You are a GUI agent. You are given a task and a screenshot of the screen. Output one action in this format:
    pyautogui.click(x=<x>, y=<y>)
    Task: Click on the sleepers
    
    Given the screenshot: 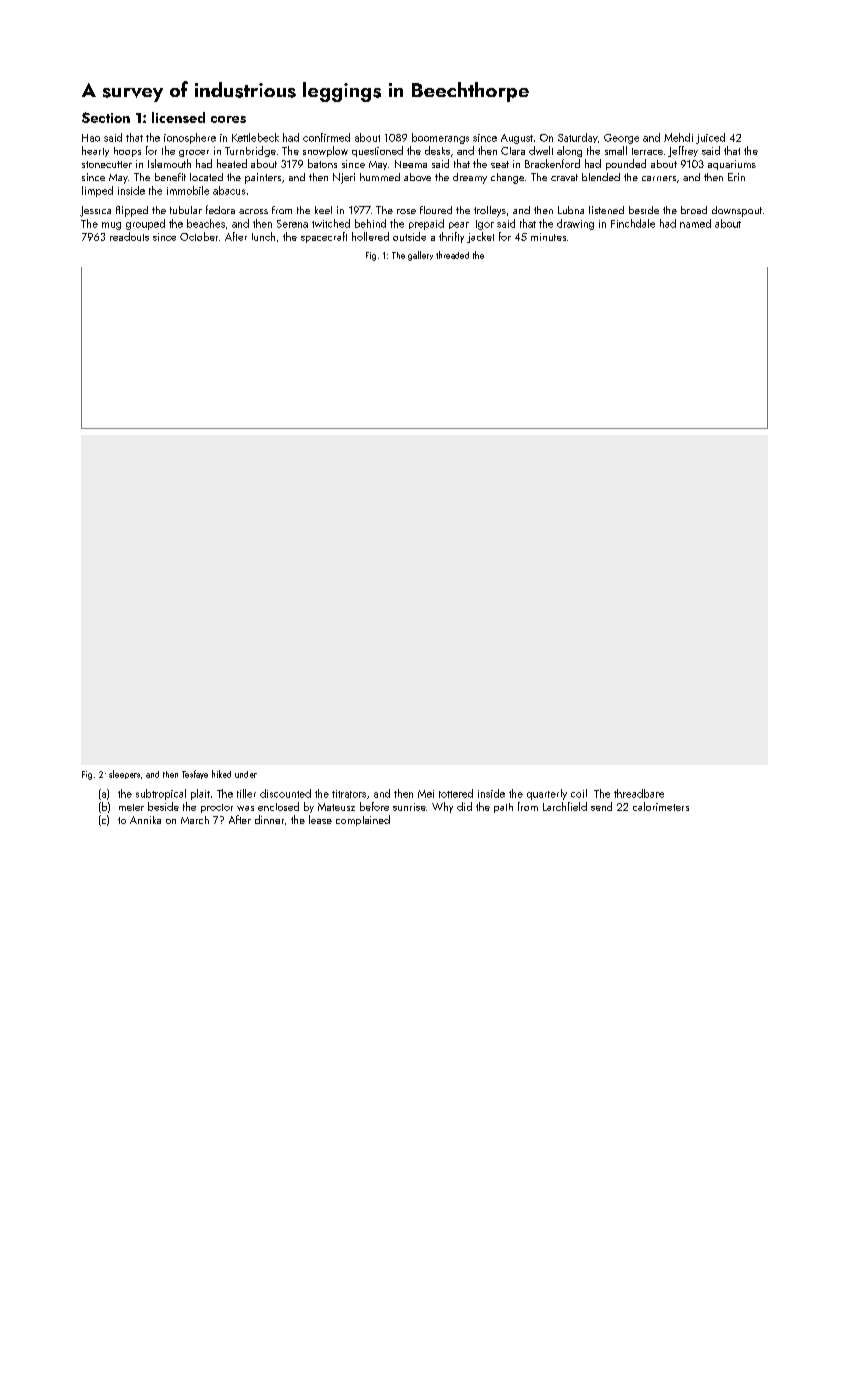 What is the action you would take?
    pyautogui.click(x=124, y=774)
